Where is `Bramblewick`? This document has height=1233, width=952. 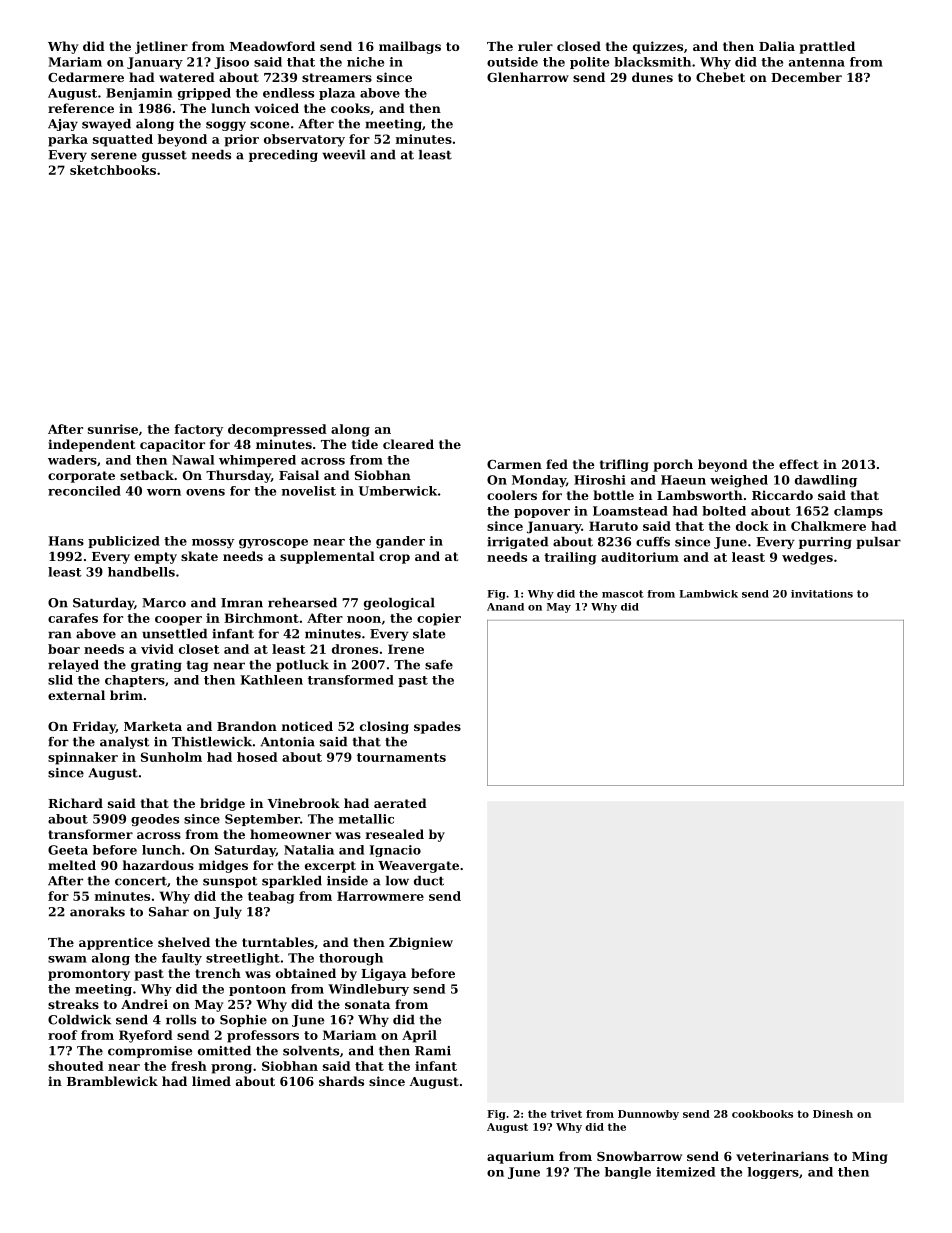 Bramblewick is located at coordinates (112, 1081).
